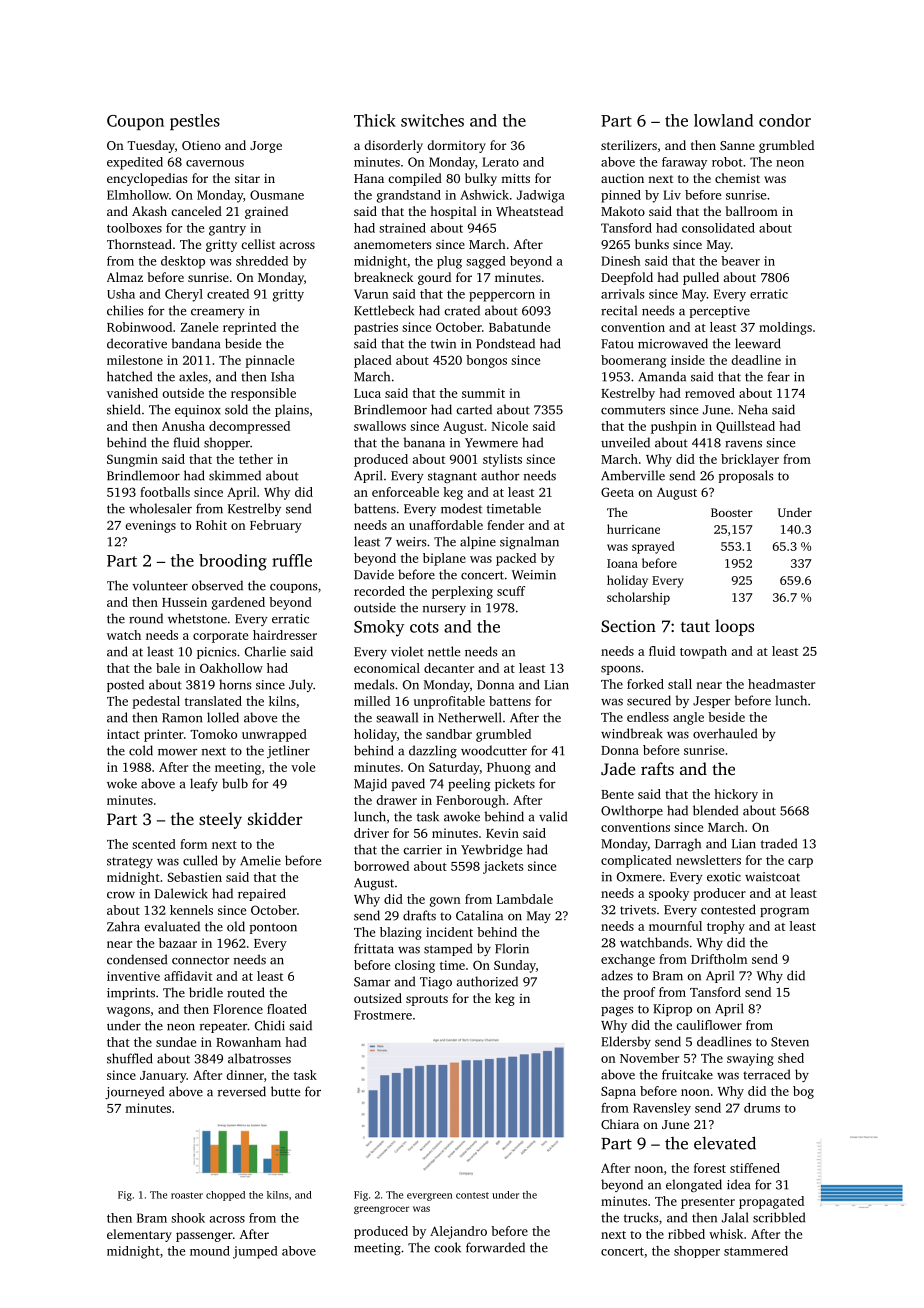 The width and height of the document is (924, 1308). I want to click on enforceable, so click(405, 492).
